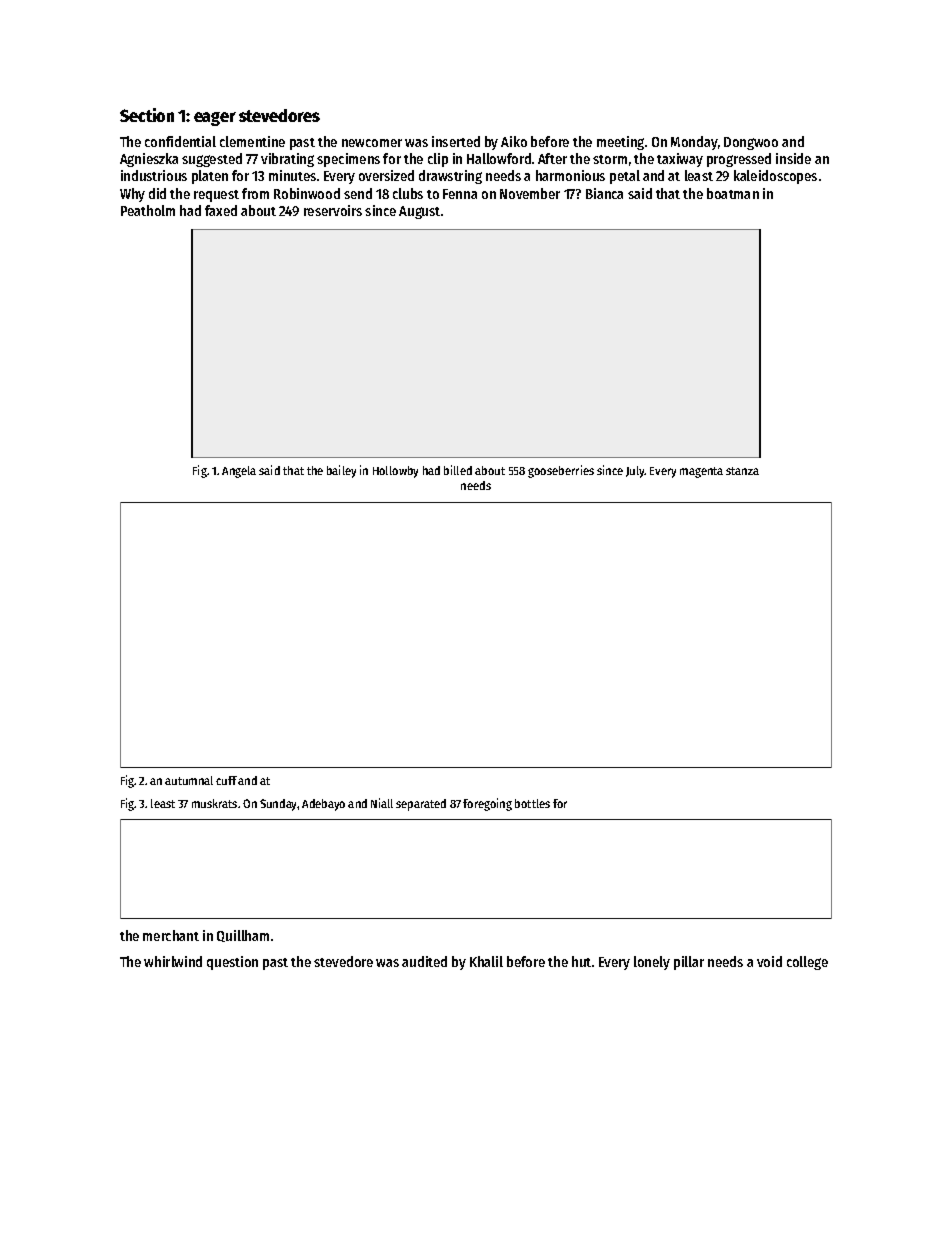 The width and height of the document is (952, 1233). Describe the element at coordinates (733, 193) in the document. I see `boatman` at that location.
